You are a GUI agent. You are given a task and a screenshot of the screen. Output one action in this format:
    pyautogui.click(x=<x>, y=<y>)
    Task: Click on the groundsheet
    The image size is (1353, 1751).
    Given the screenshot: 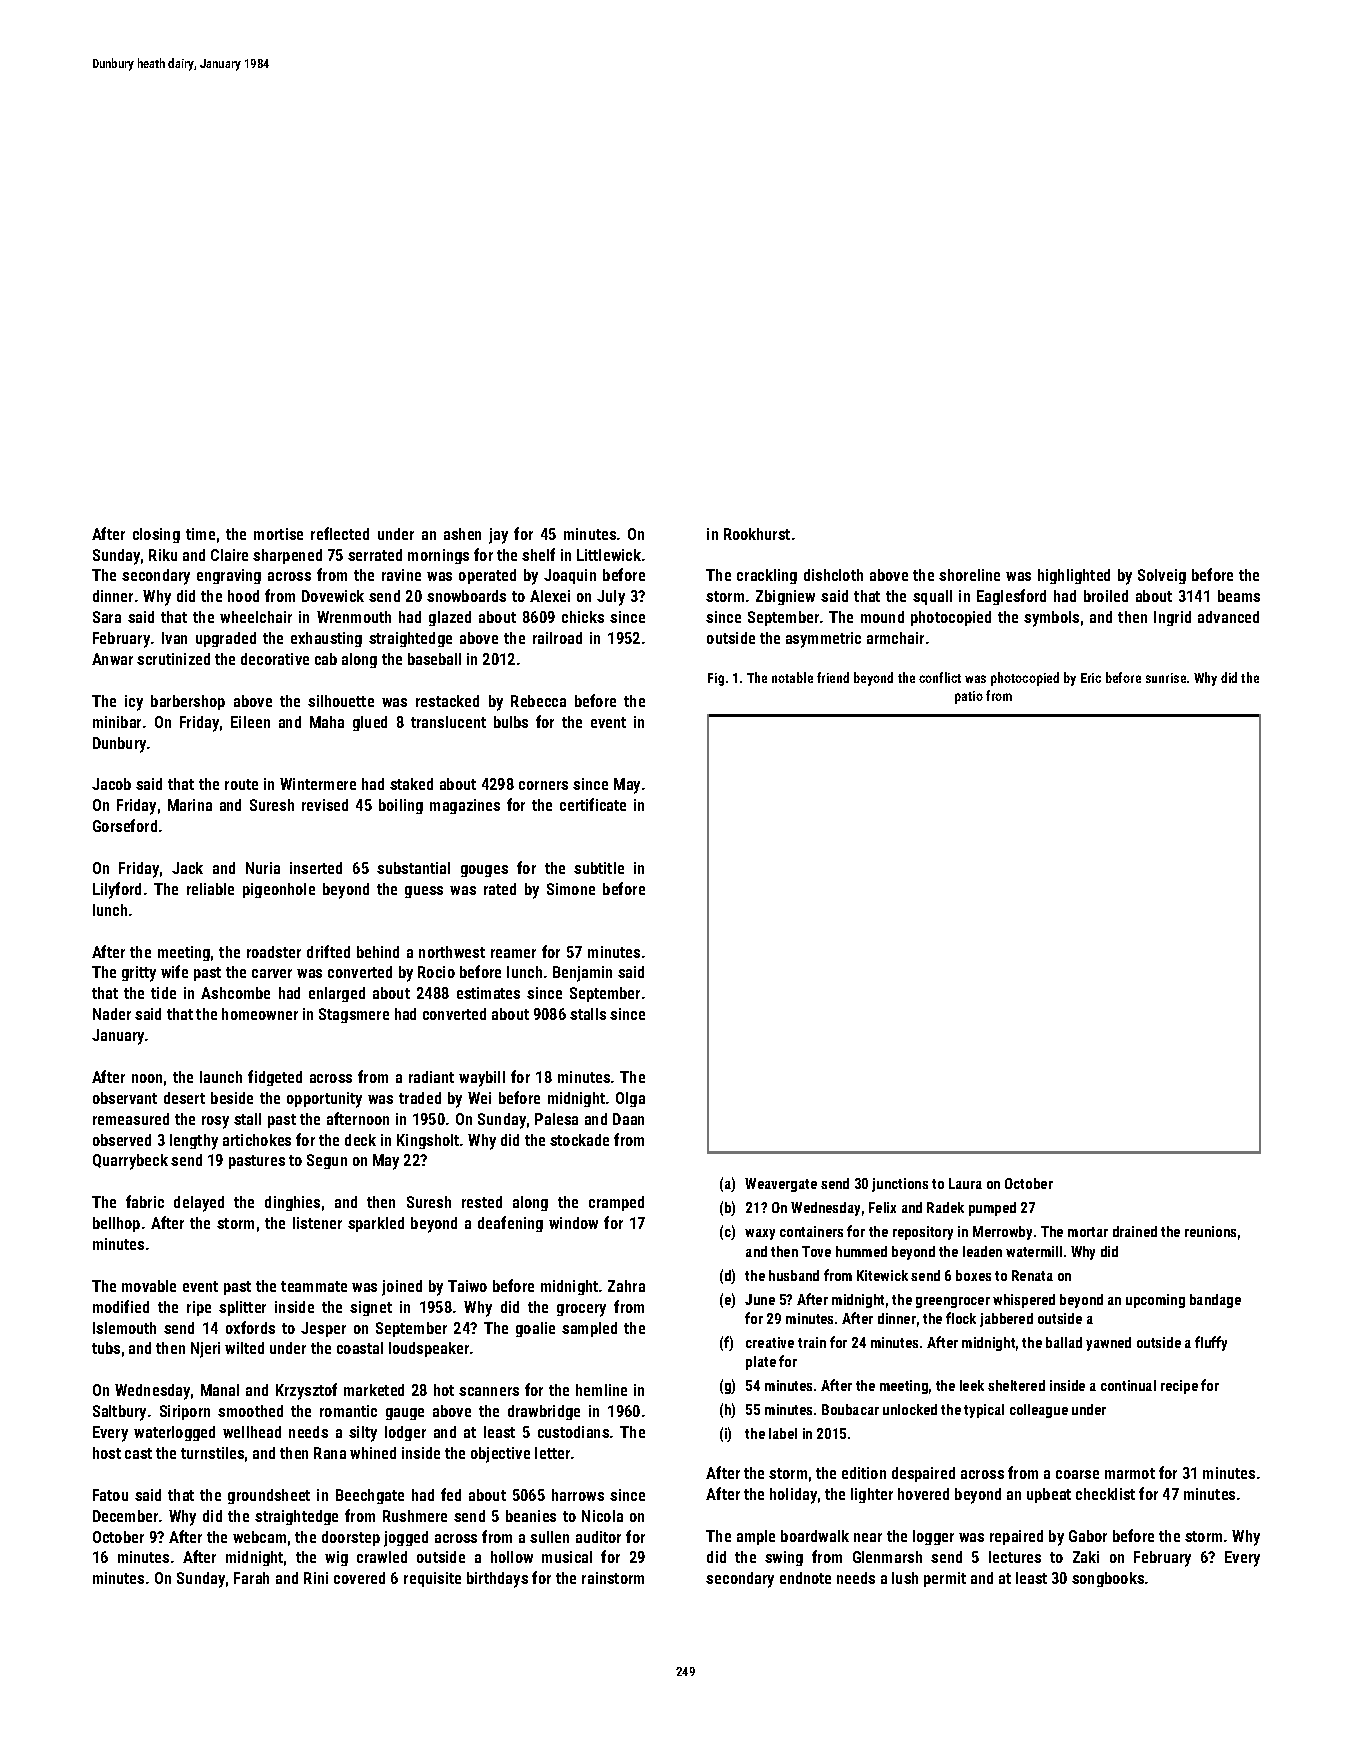 What is the action you would take?
    pyautogui.click(x=269, y=1496)
